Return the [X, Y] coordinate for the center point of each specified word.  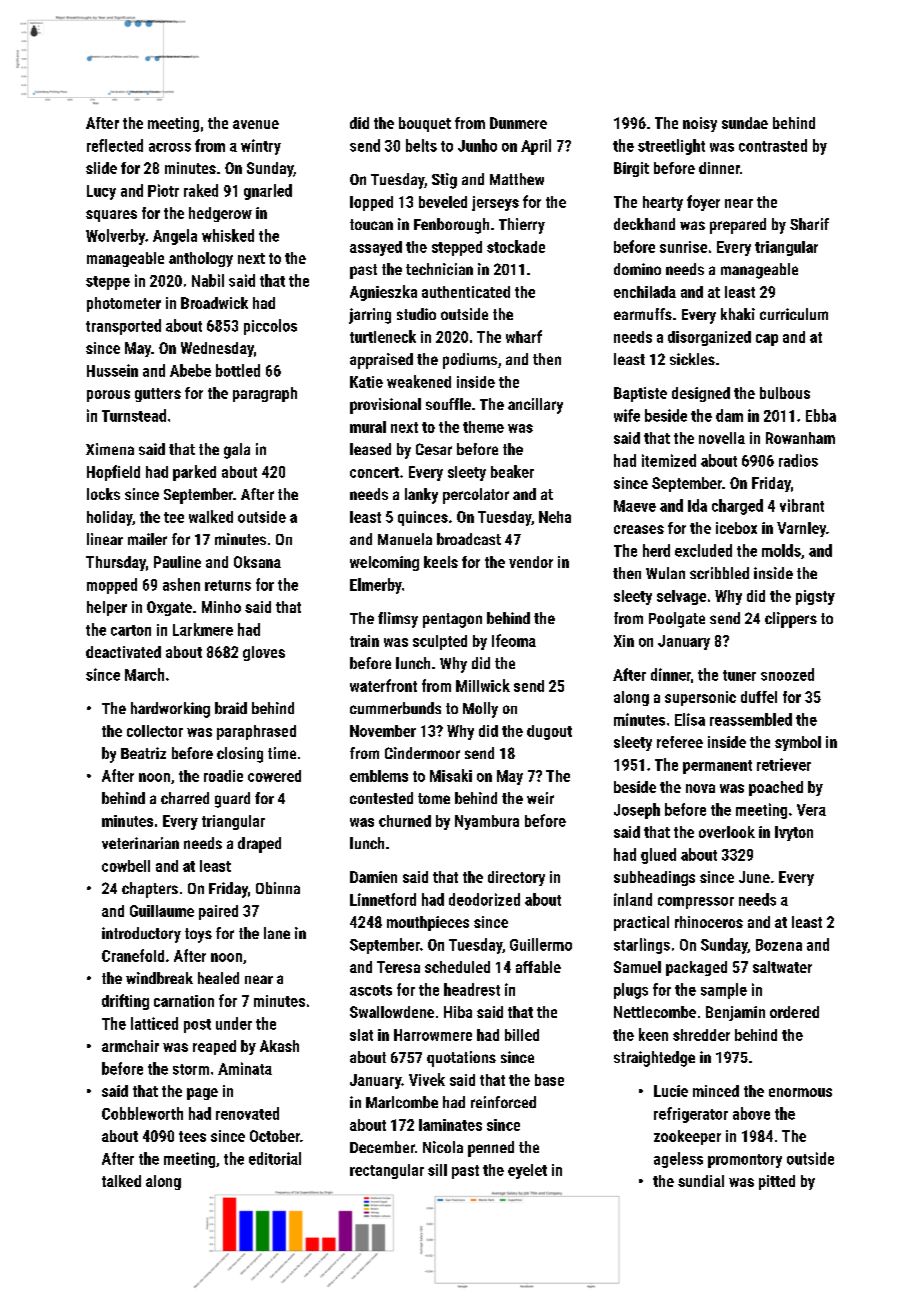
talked [121, 1181]
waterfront [383, 685]
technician [439, 269]
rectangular [387, 1171]
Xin [624, 641]
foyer [703, 203]
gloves [264, 653]
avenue [256, 124]
